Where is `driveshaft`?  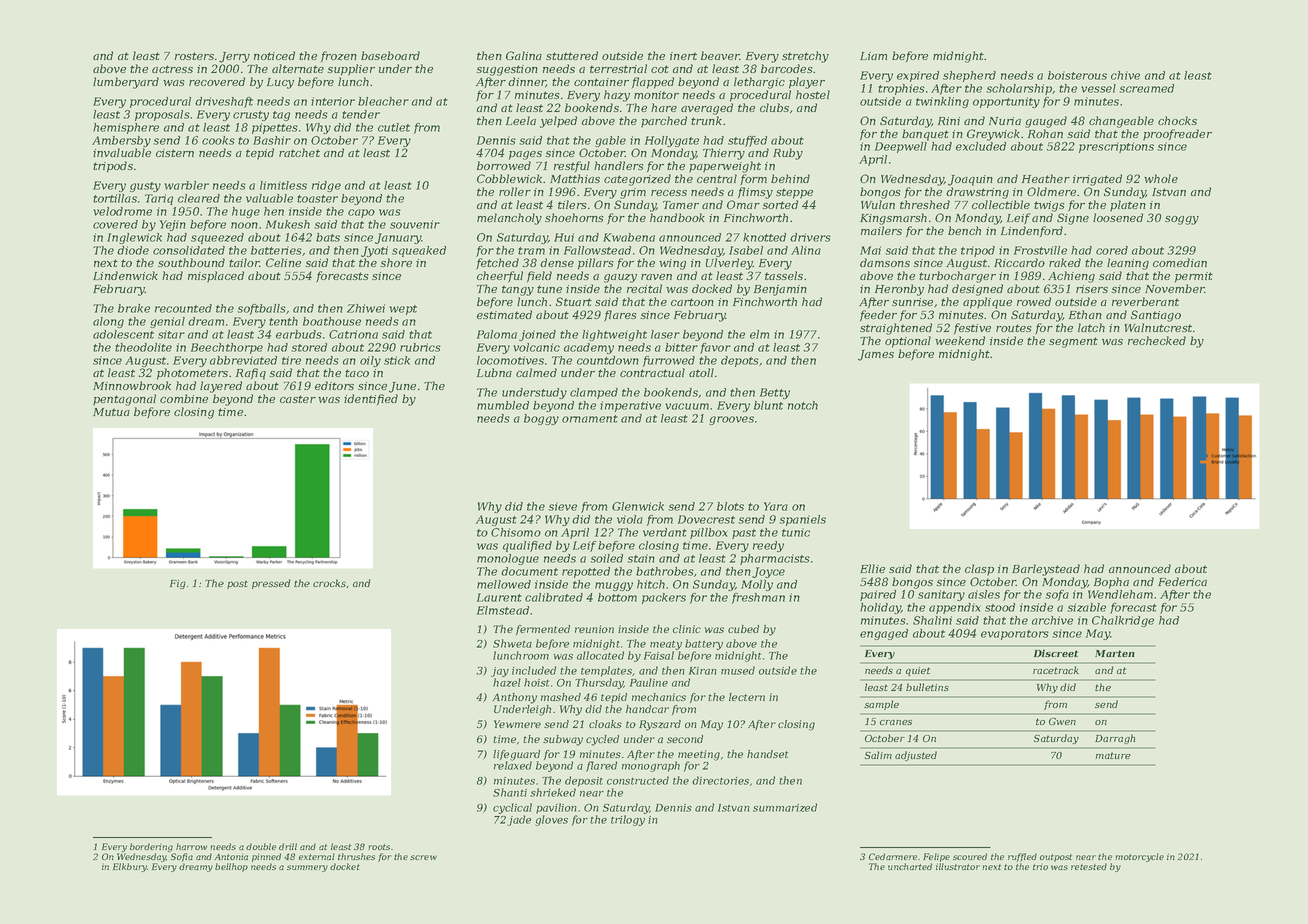
driveshaft is located at coordinates (224, 102).
